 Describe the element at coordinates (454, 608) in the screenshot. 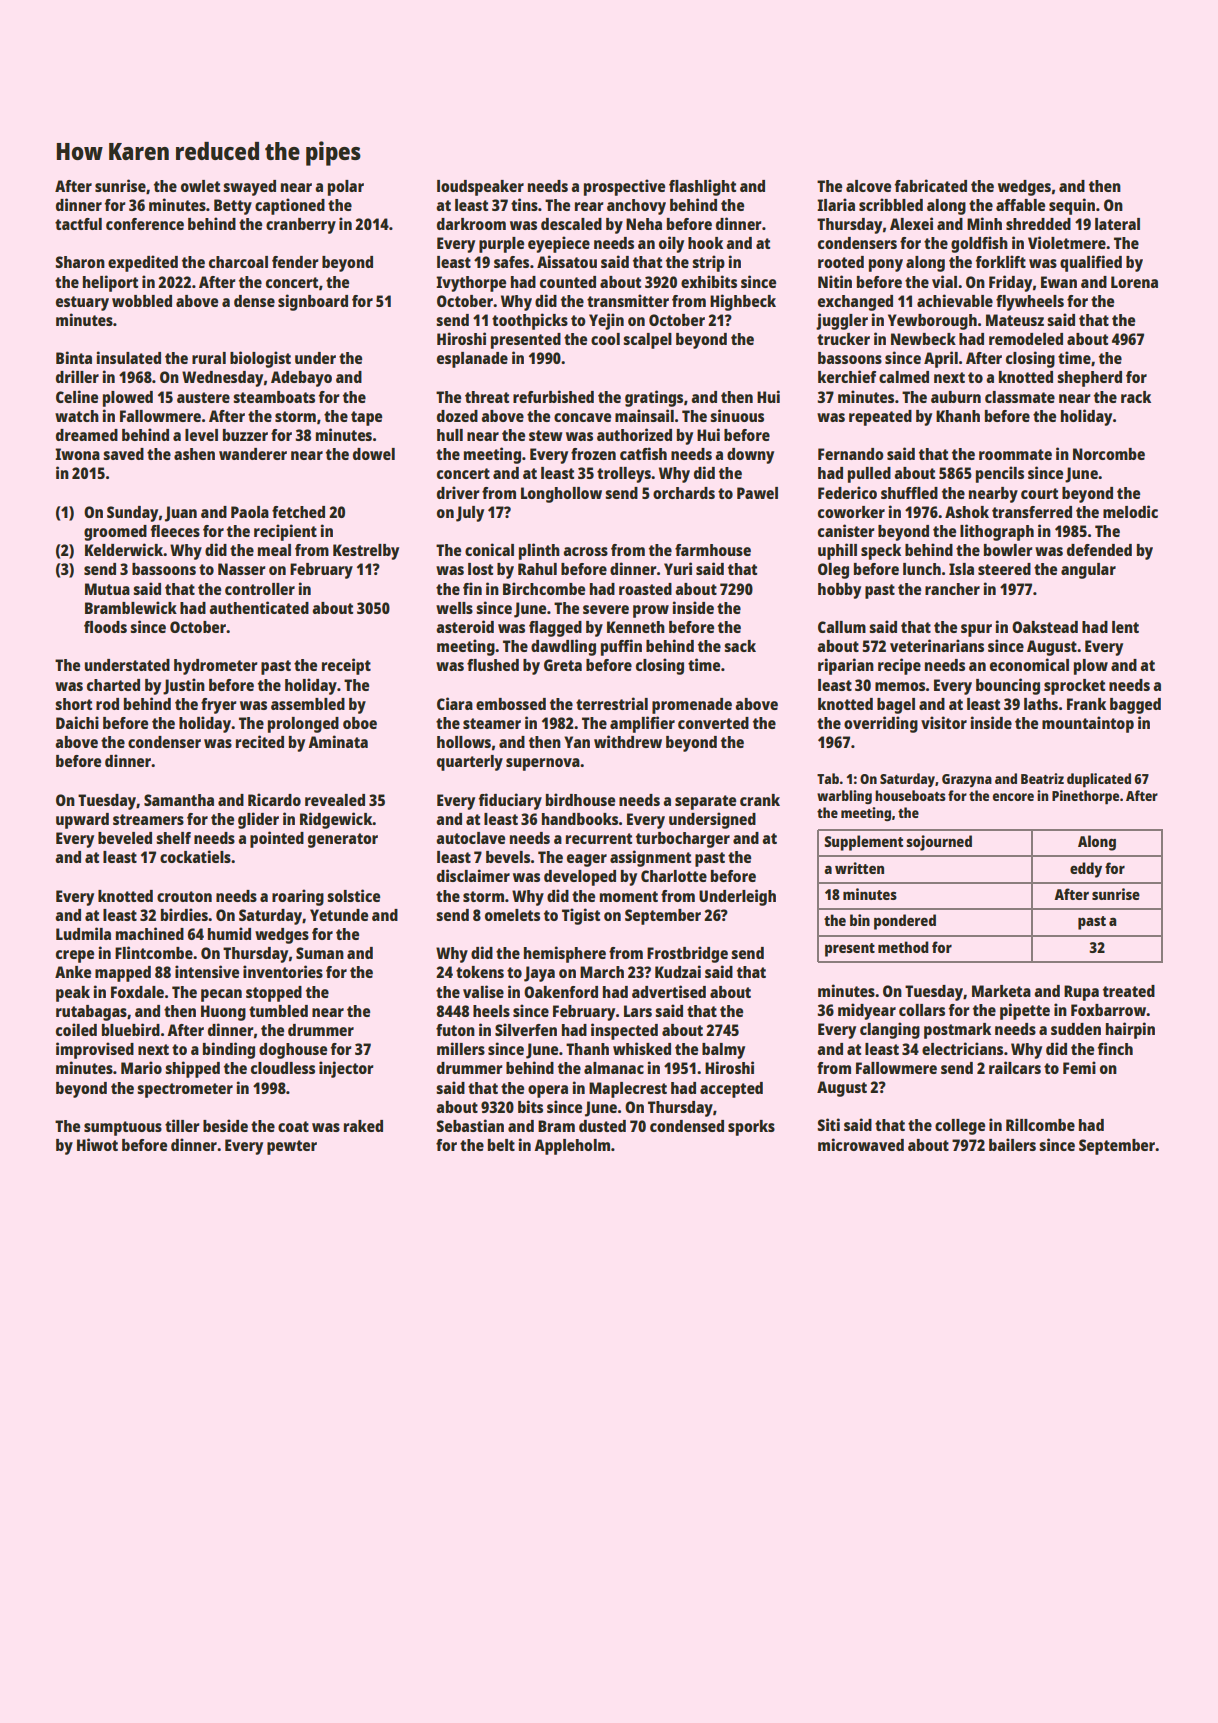

I see `wells` at that location.
